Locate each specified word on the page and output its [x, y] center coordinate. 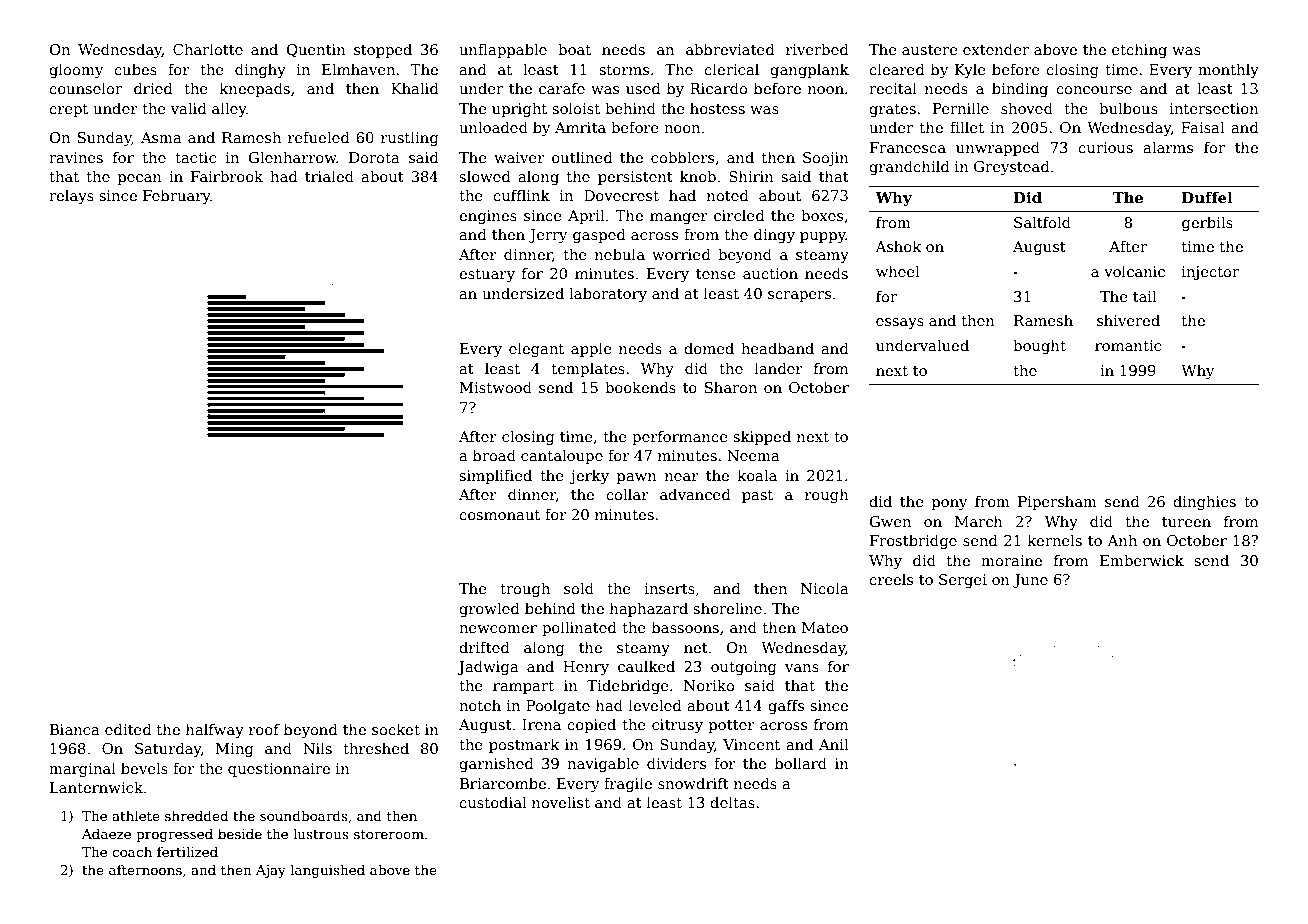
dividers [676, 763]
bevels [144, 768]
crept [68, 110]
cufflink [521, 195]
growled [489, 609]
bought [1039, 346]
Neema [753, 455]
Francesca [908, 147]
